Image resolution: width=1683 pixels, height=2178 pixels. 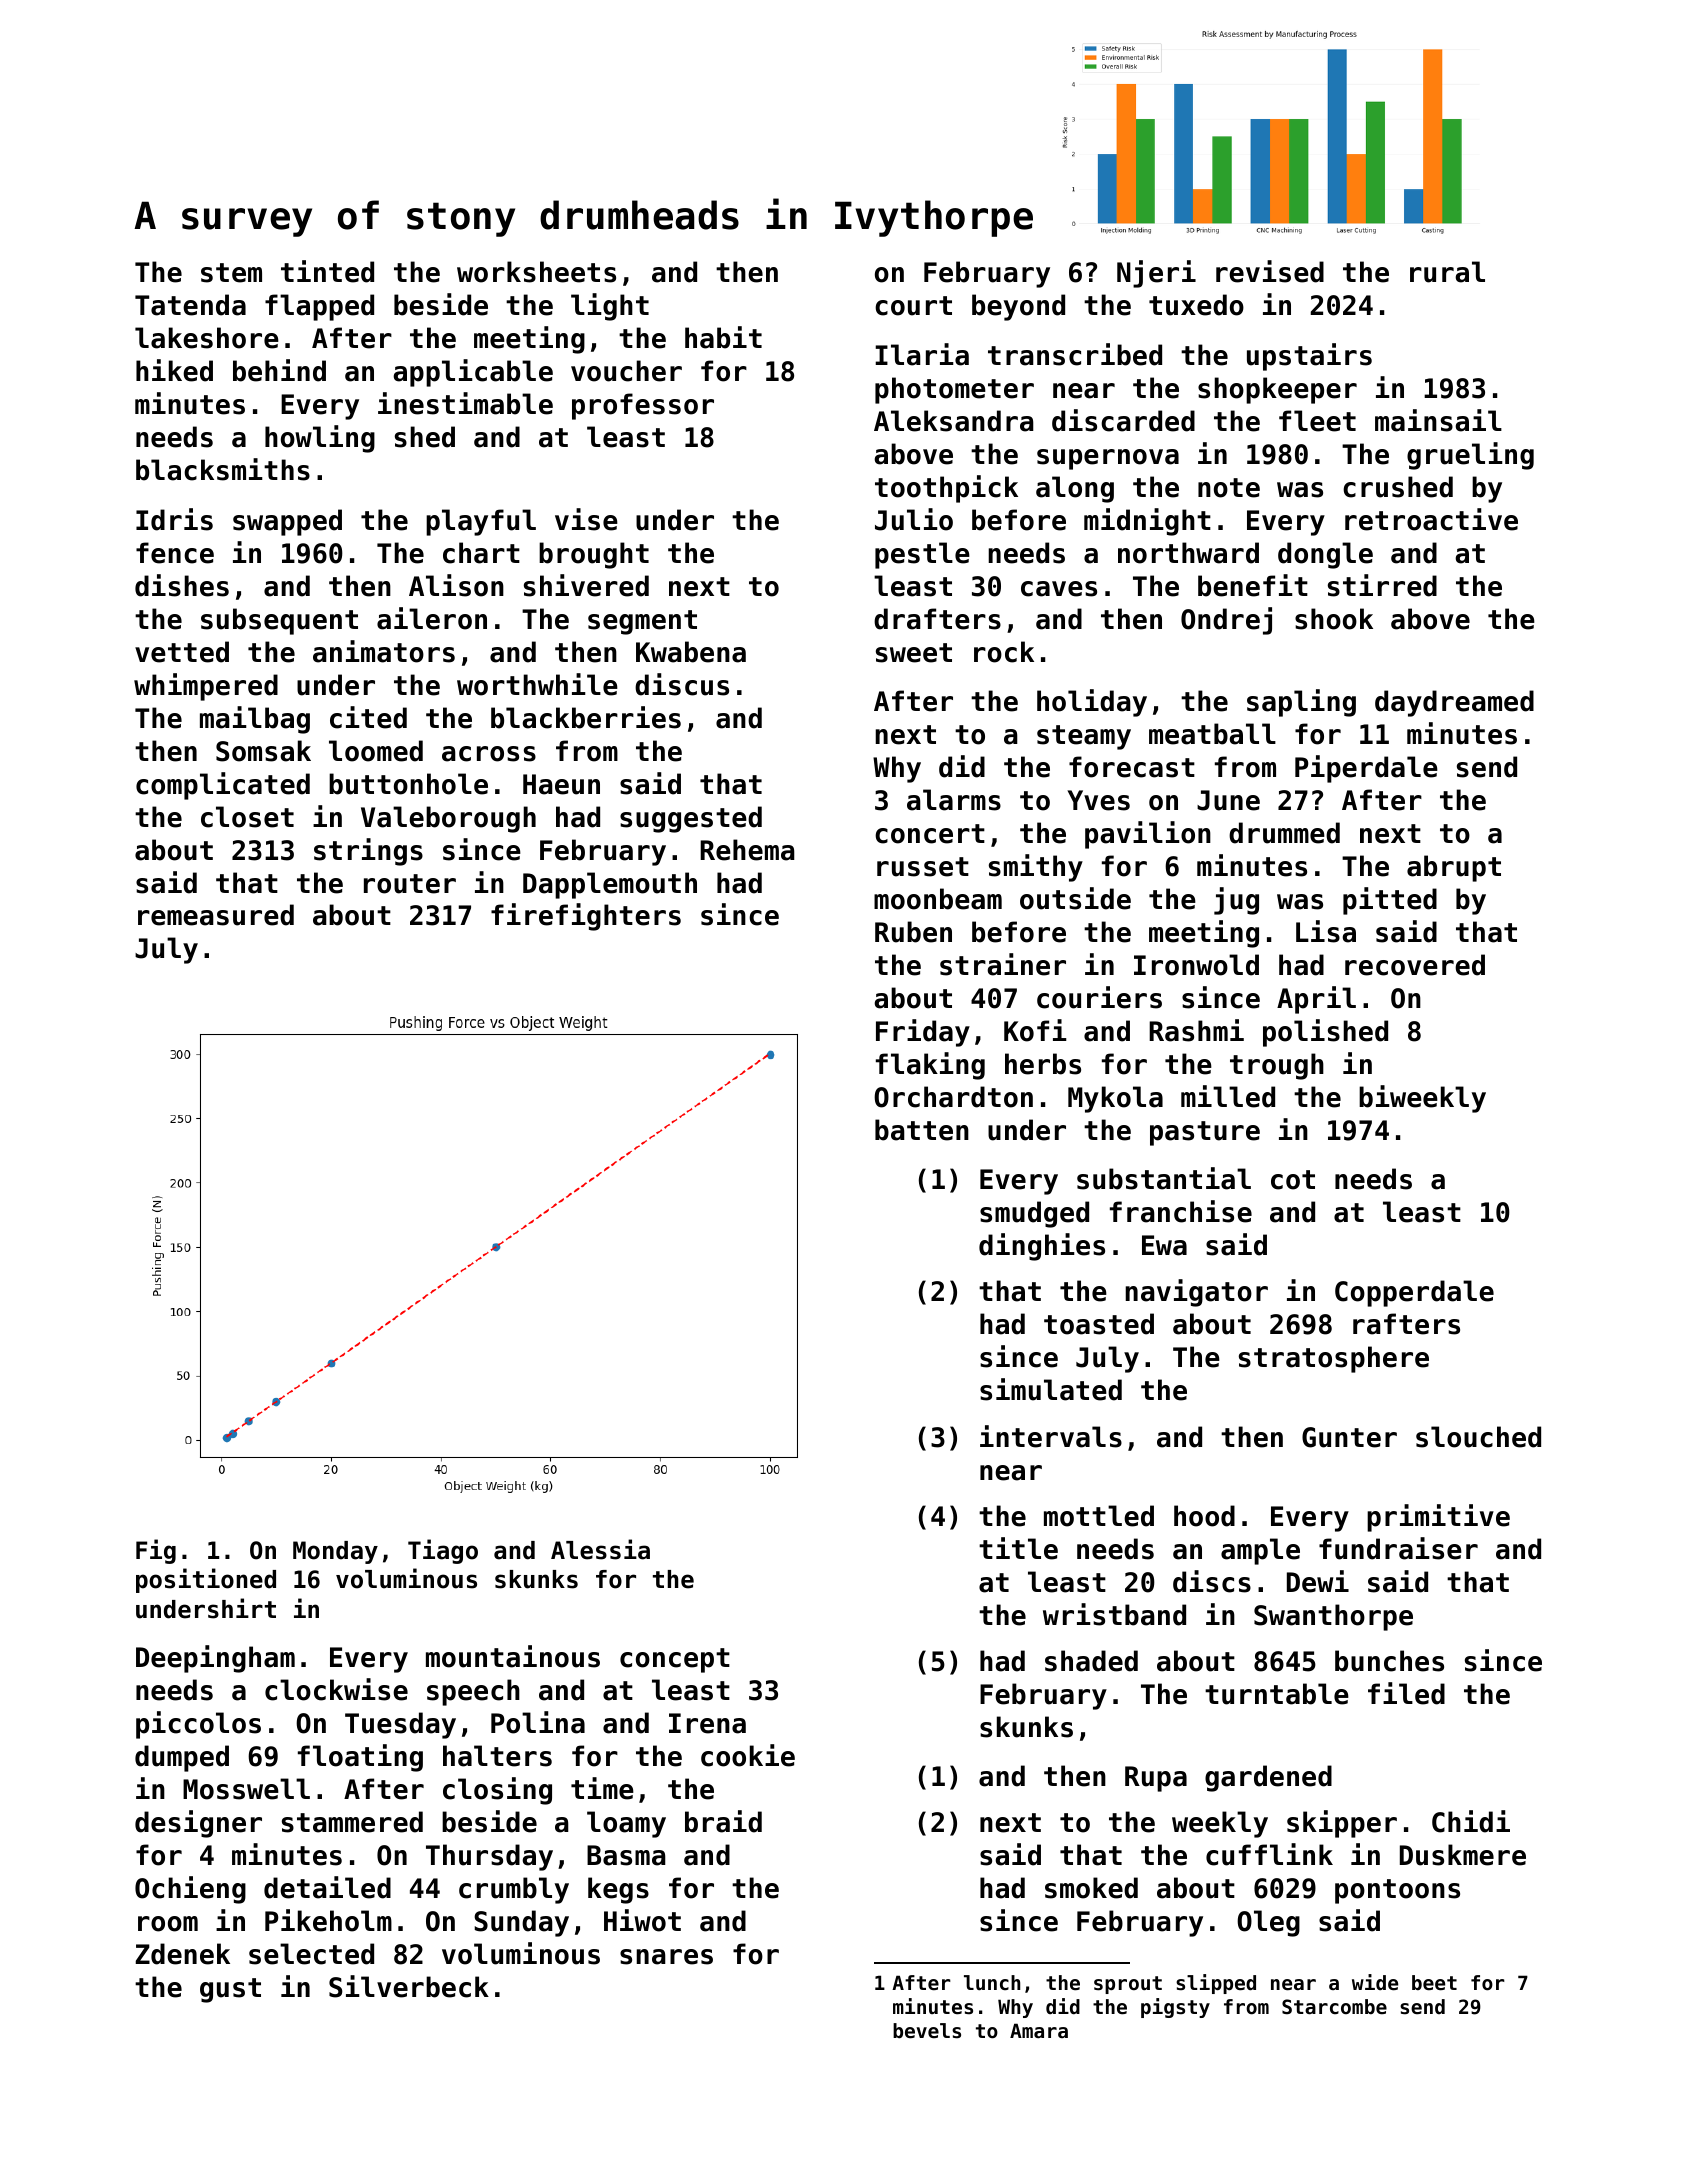 I want to click on mountainous, so click(x=513, y=1656).
